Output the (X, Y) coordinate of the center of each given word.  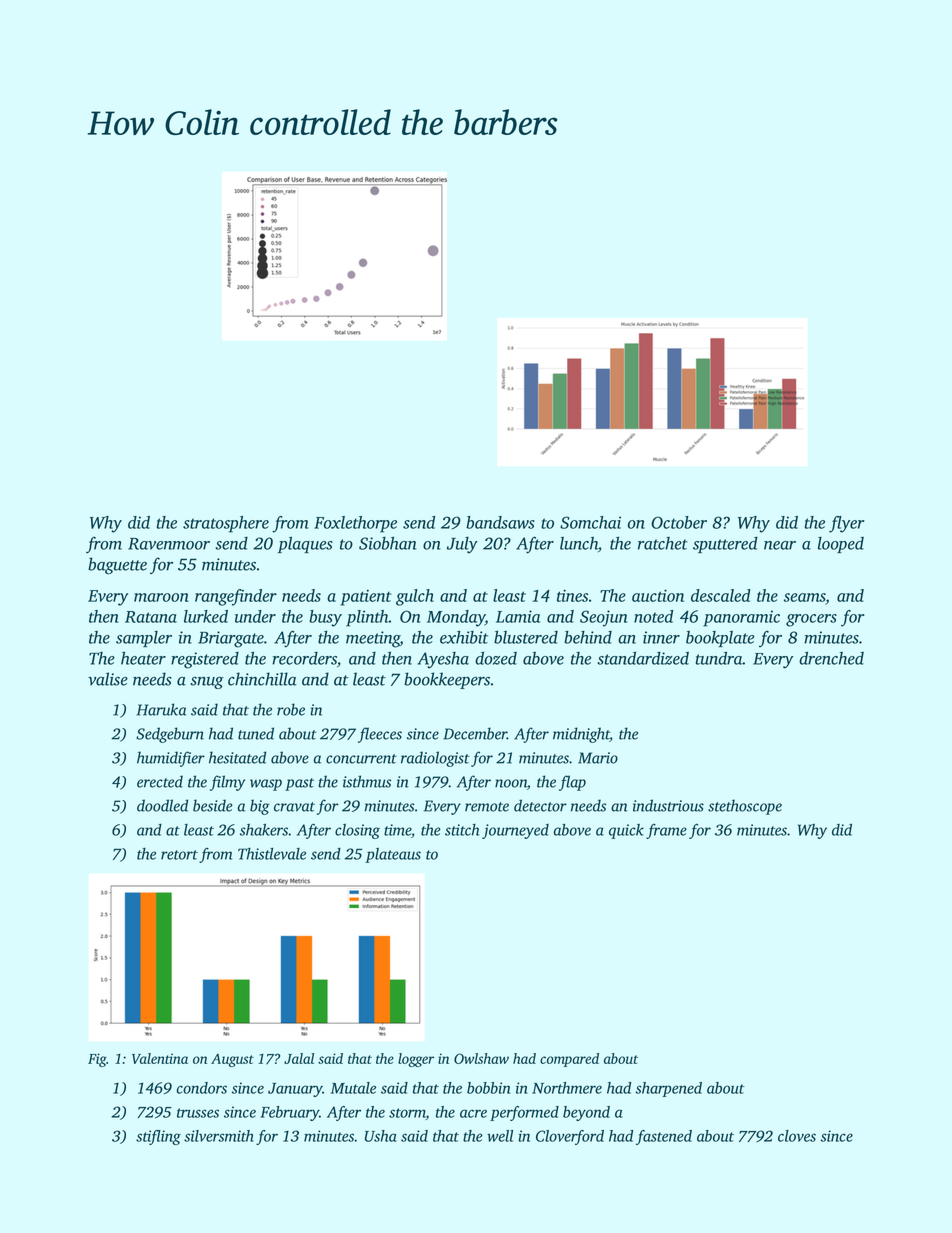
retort (179, 855)
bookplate (720, 639)
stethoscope (745, 807)
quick (626, 831)
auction (658, 595)
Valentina (160, 1058)
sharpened (669, 1089)
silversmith (219, 1136)
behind (588, 637)
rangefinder (236, 597)
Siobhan (388, 543)
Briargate (231, 639)
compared (569, 1060)
